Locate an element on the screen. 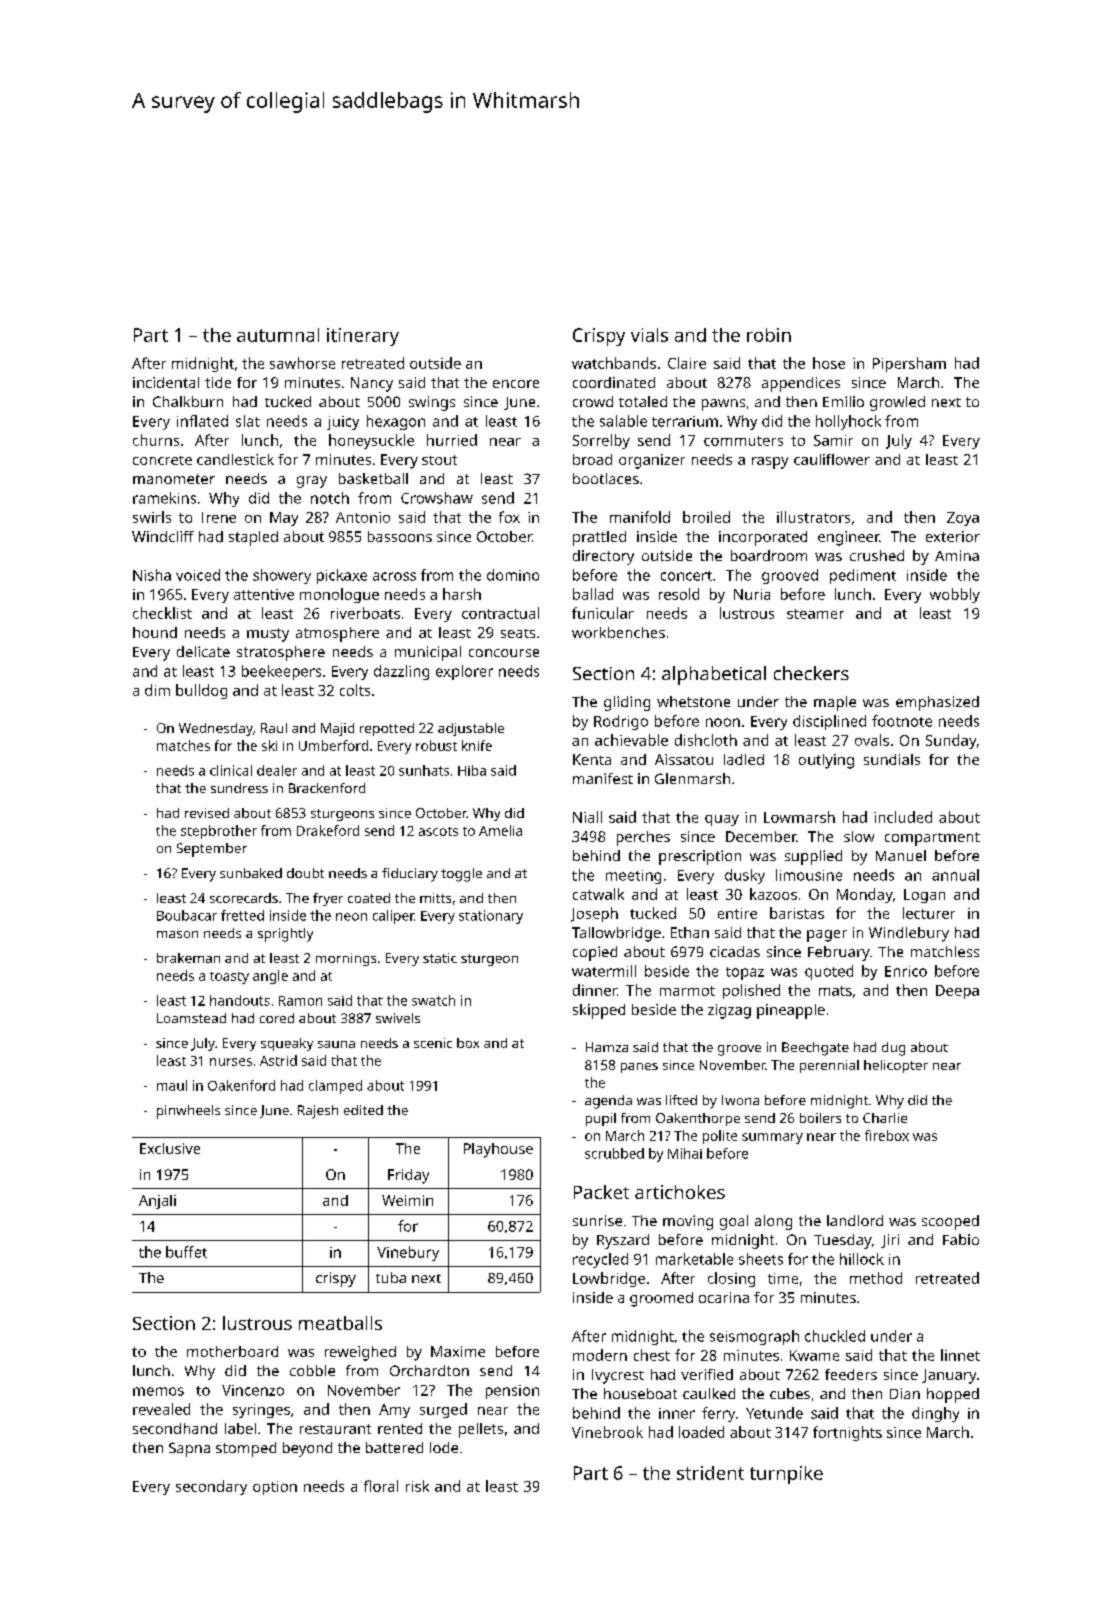  vials is located at coordinates (649, 335).
